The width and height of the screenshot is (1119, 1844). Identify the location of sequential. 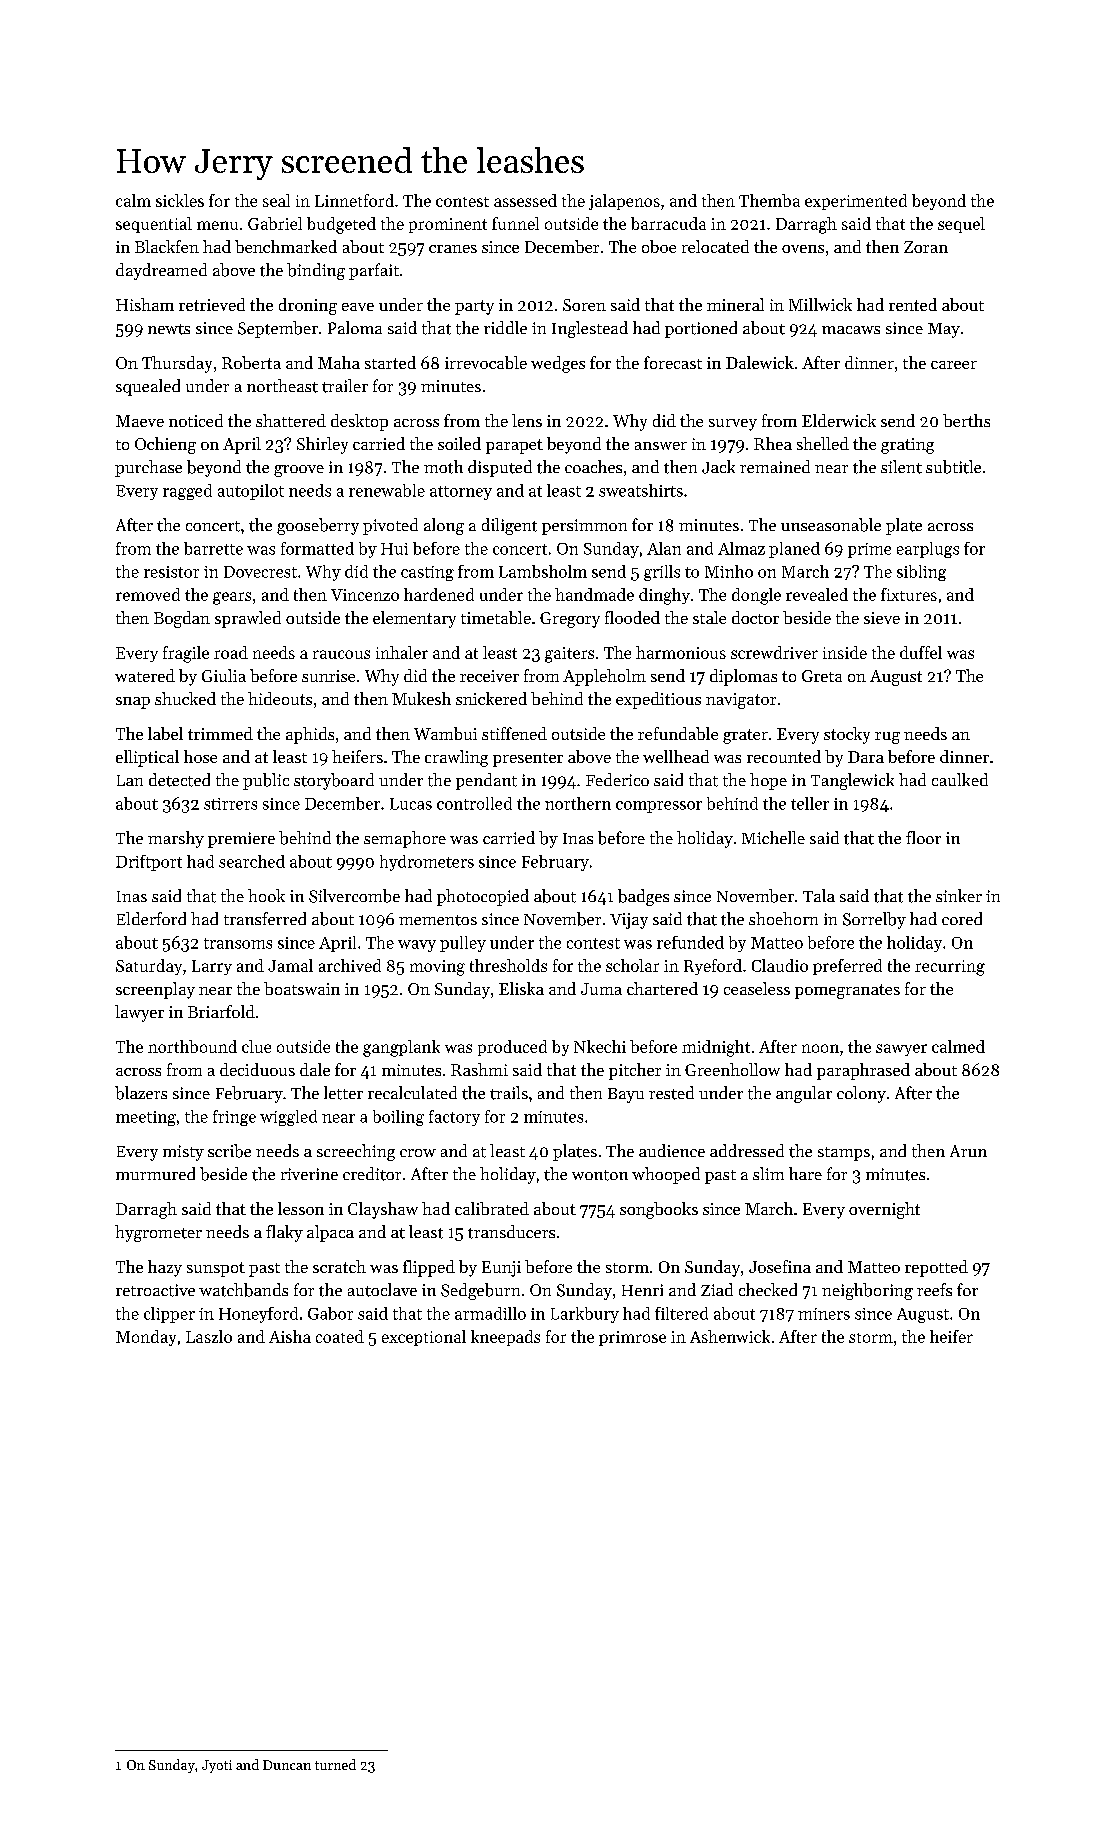
(154, 225).
